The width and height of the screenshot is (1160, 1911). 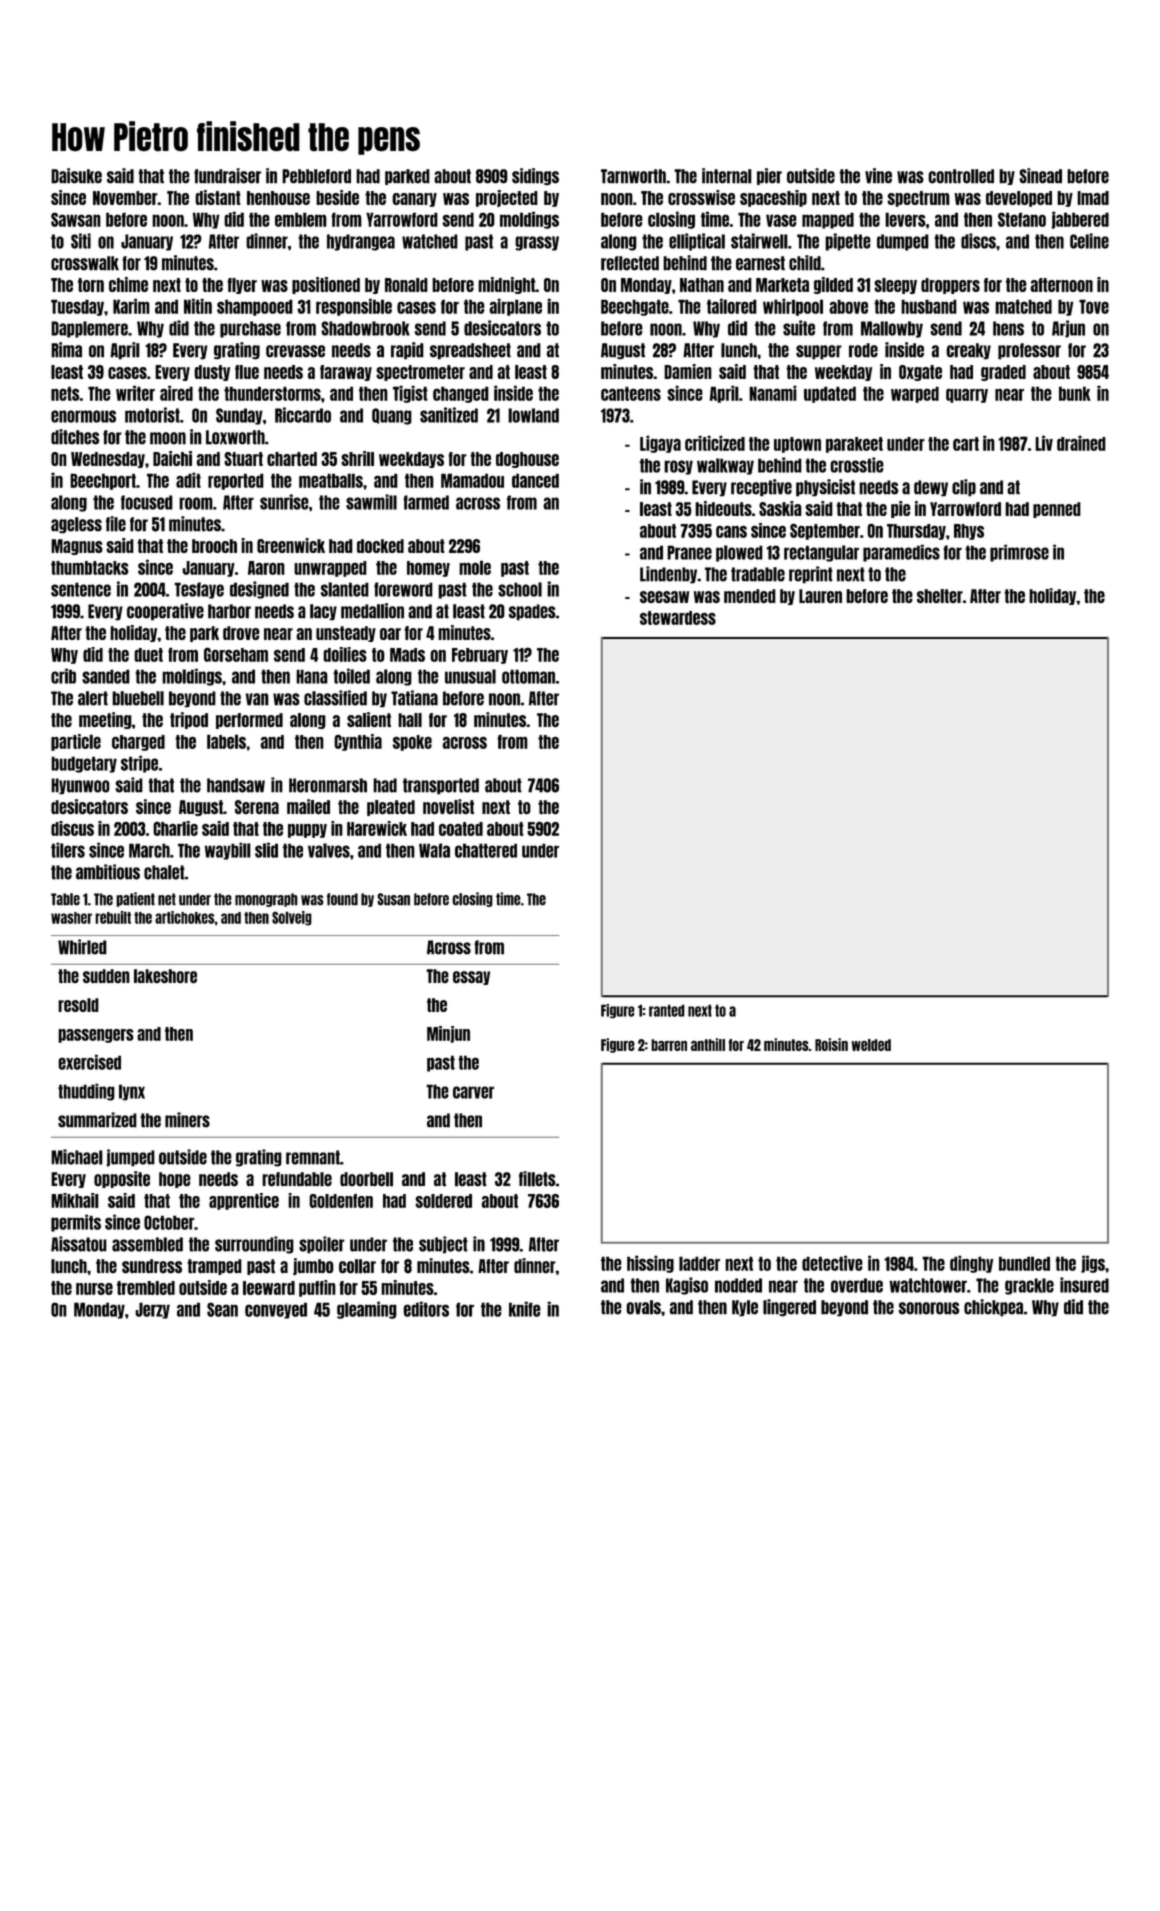 What do you see at coordinates (63, 676) in the screenshot?
I see `crib` at bounding box center [63, 676].
